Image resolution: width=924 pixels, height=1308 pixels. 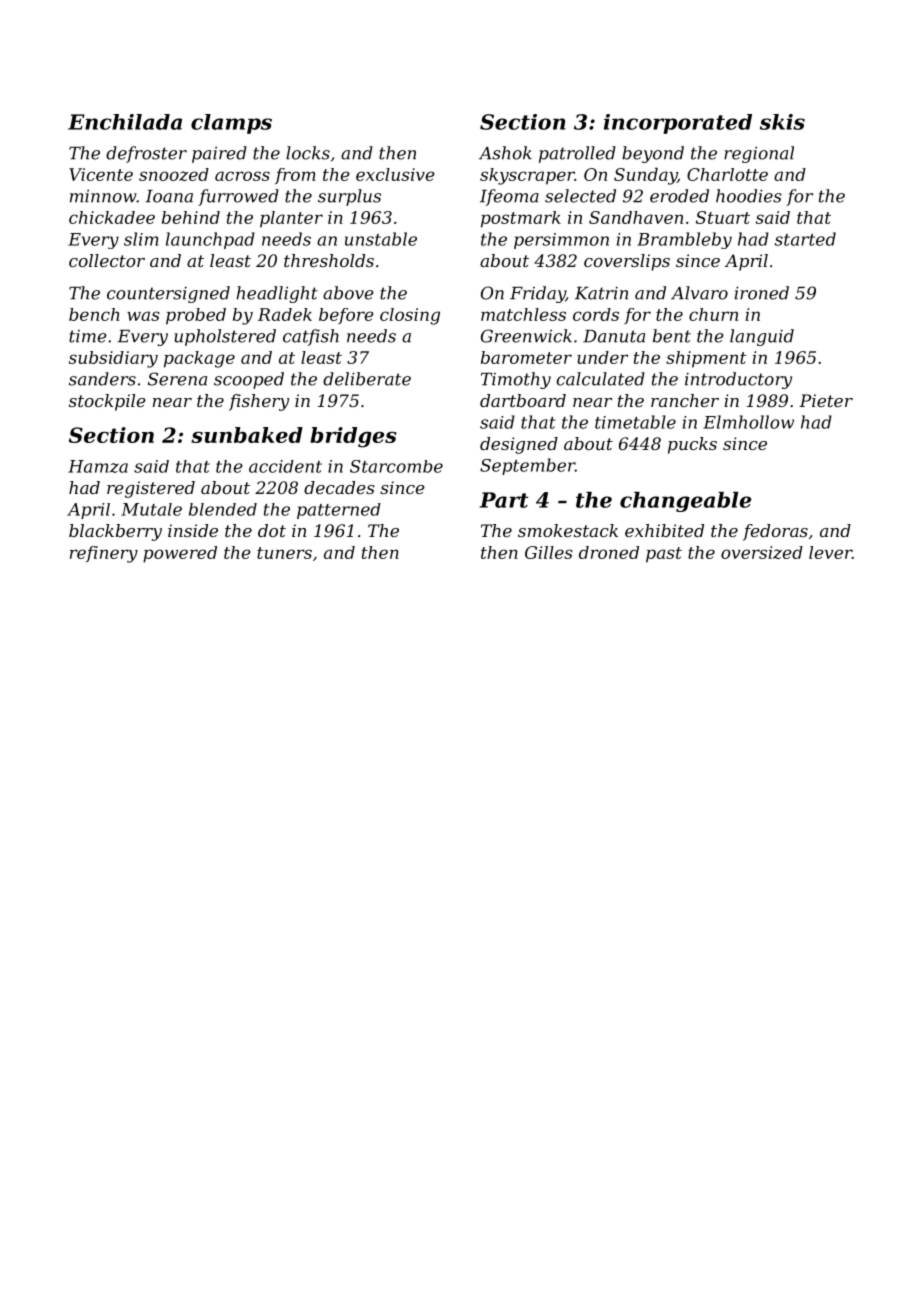 I want to click on blended, so click(x=223, y=509).
